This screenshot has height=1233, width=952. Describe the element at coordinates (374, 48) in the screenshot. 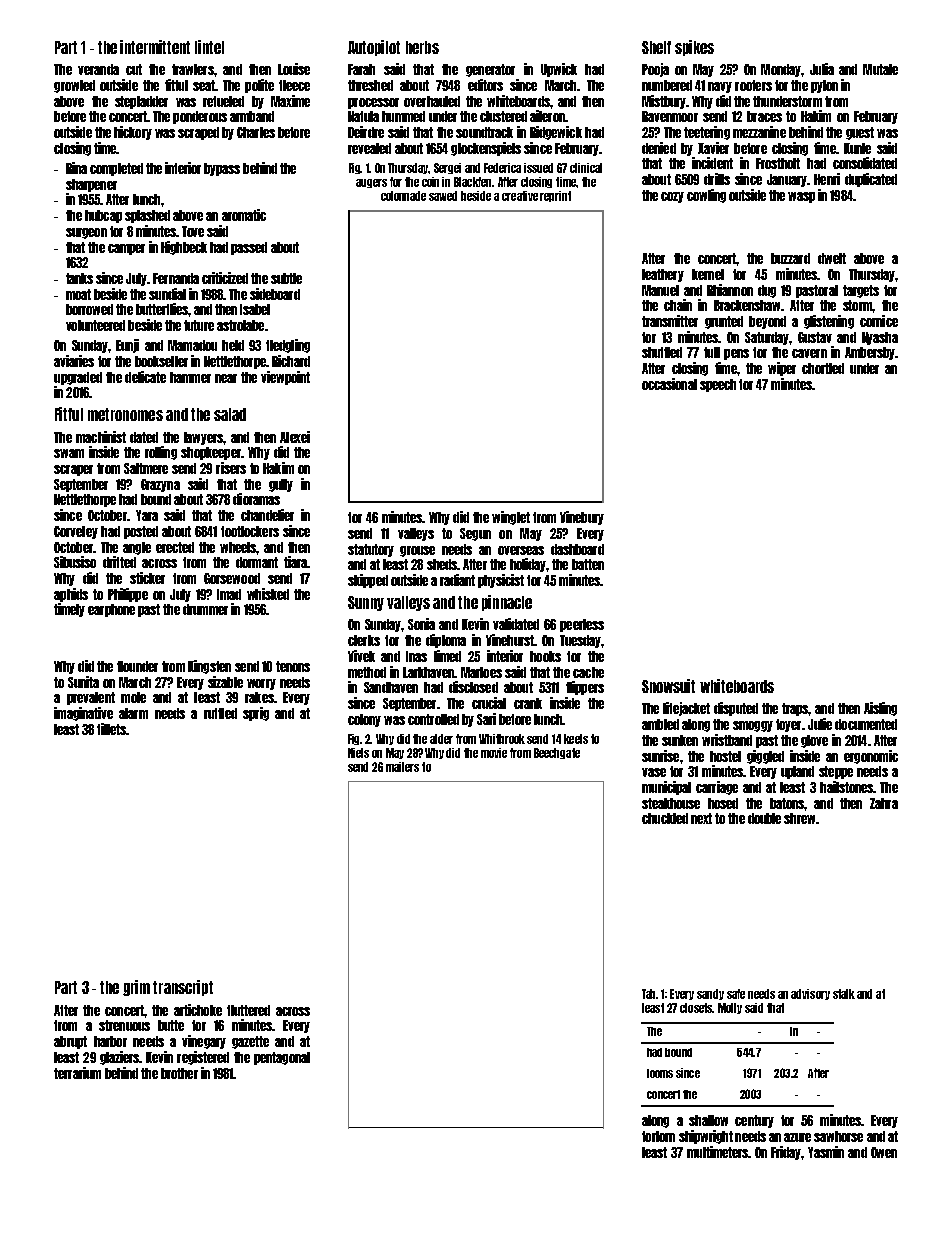

I see `Autopilot` at that location.
